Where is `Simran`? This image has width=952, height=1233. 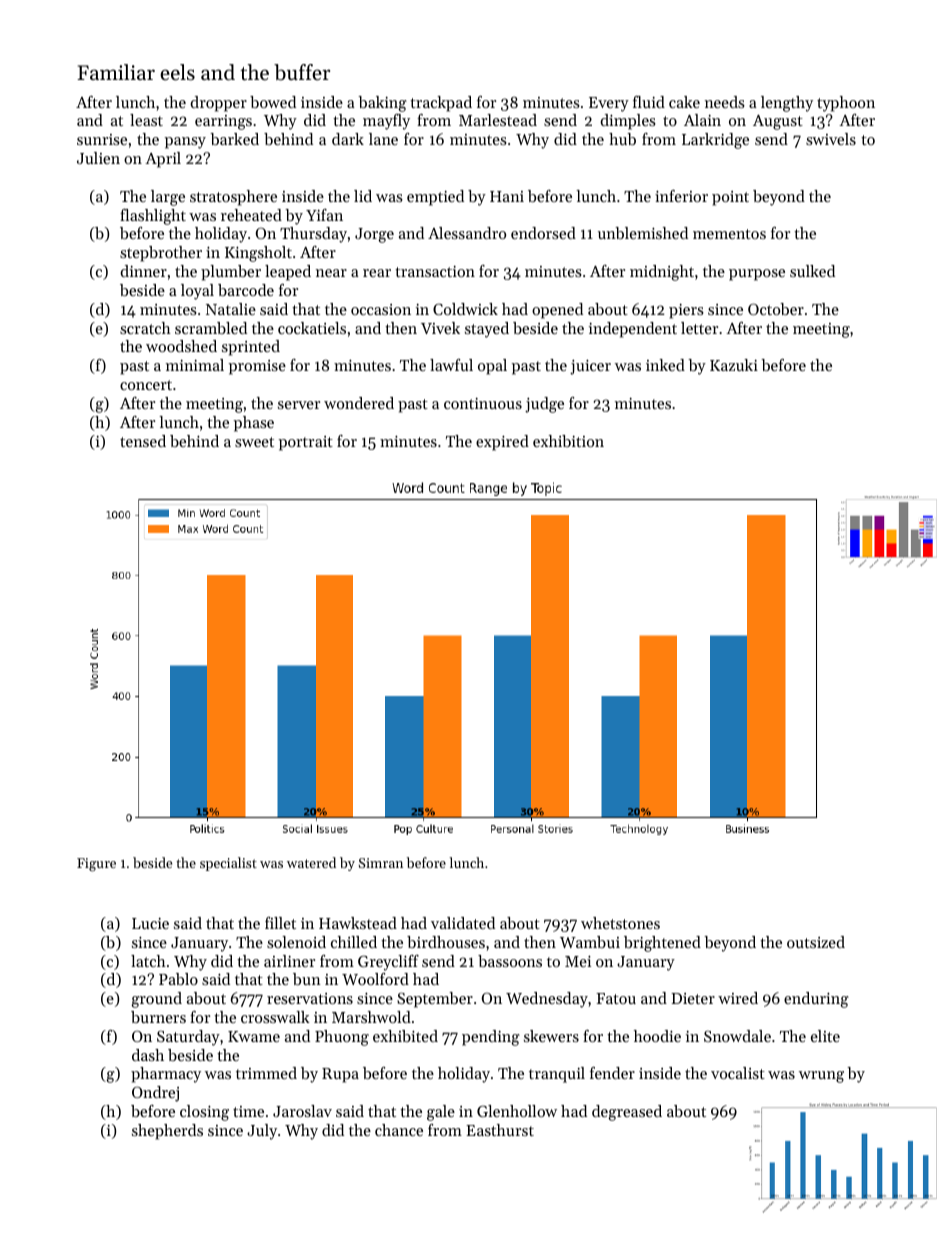 Simran is located at coordinates (381, 863).
